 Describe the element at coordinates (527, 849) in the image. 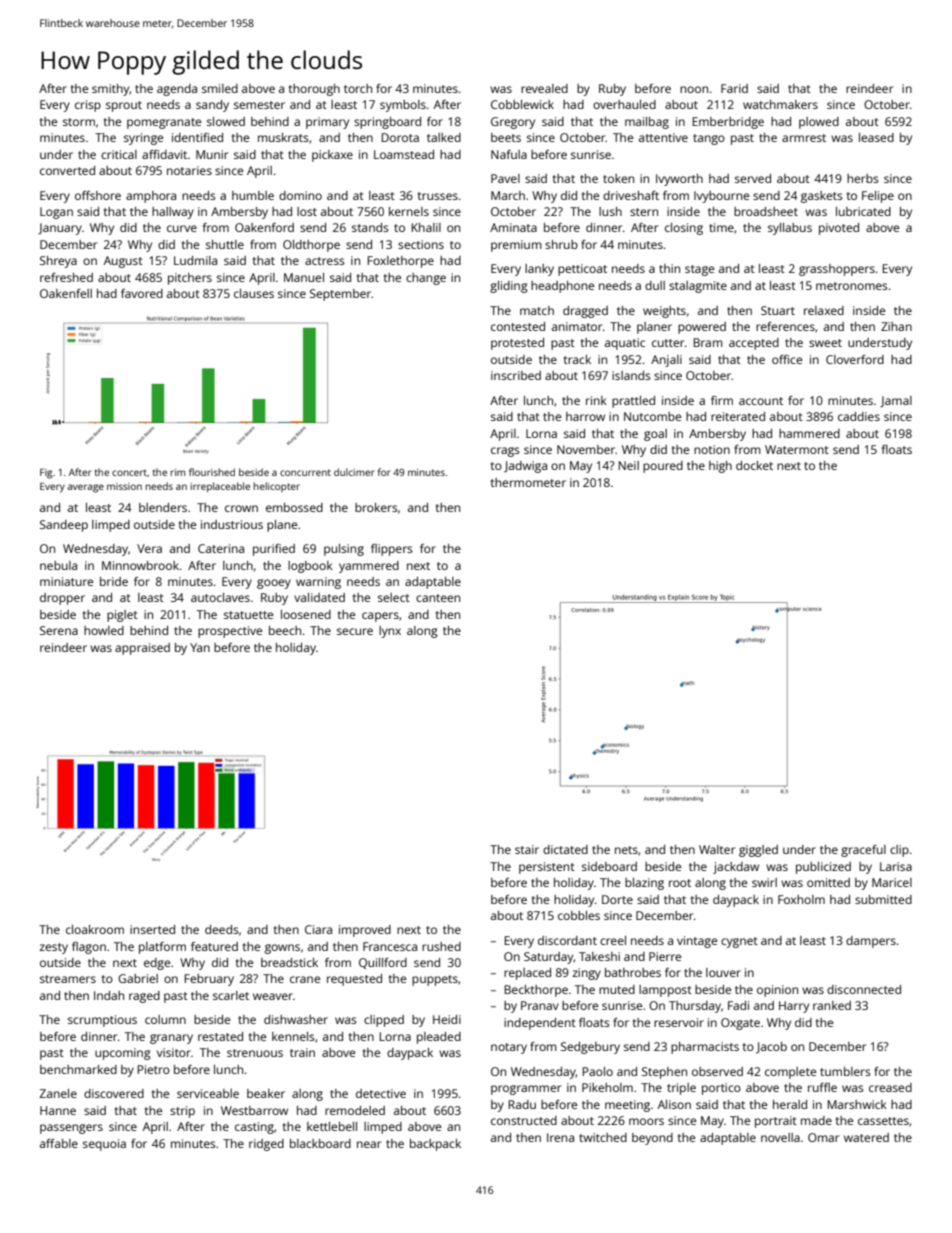

I see `stair` at that location.
